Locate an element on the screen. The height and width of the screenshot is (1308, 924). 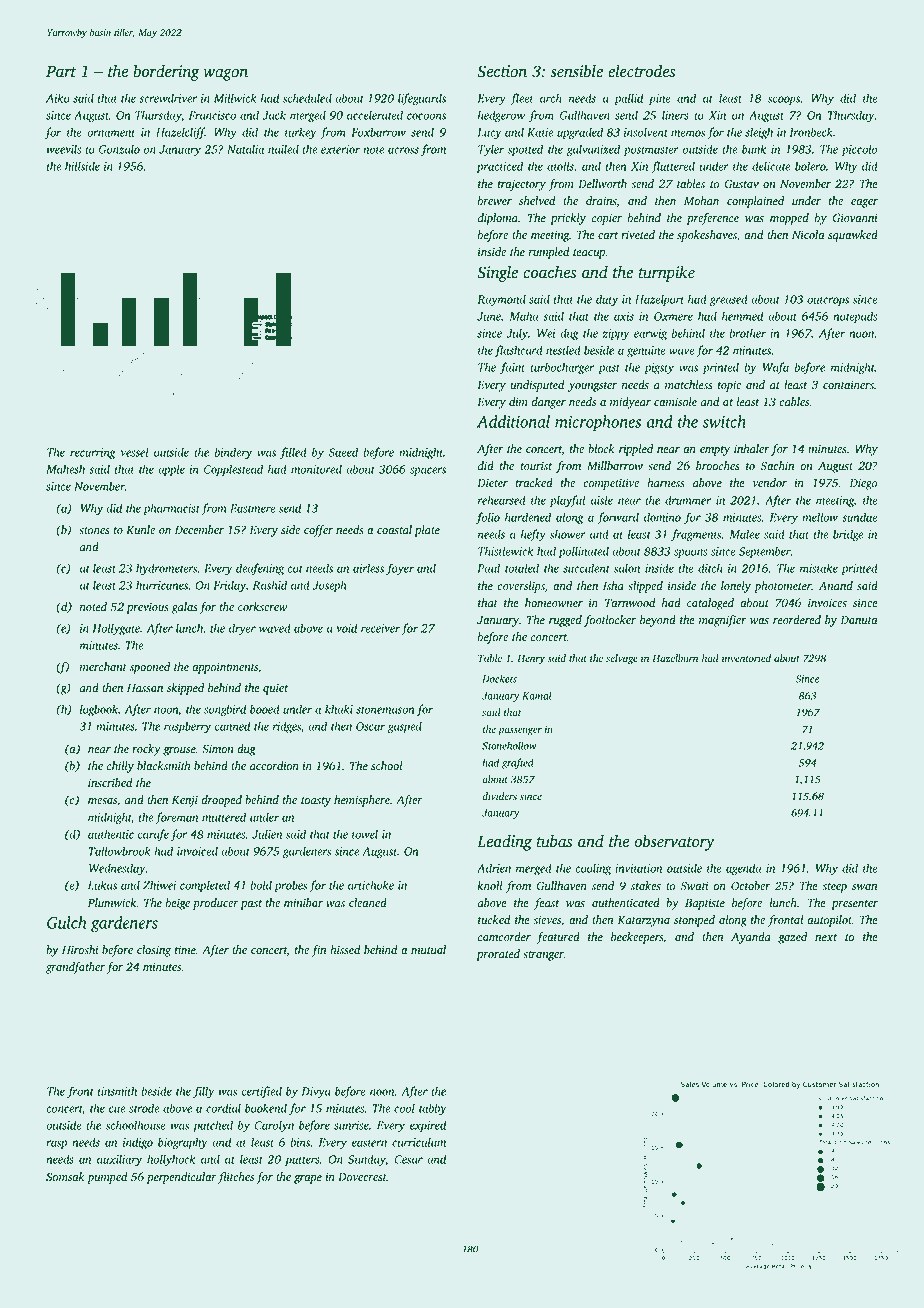
Lucy is located at coordinates (489, 134).
